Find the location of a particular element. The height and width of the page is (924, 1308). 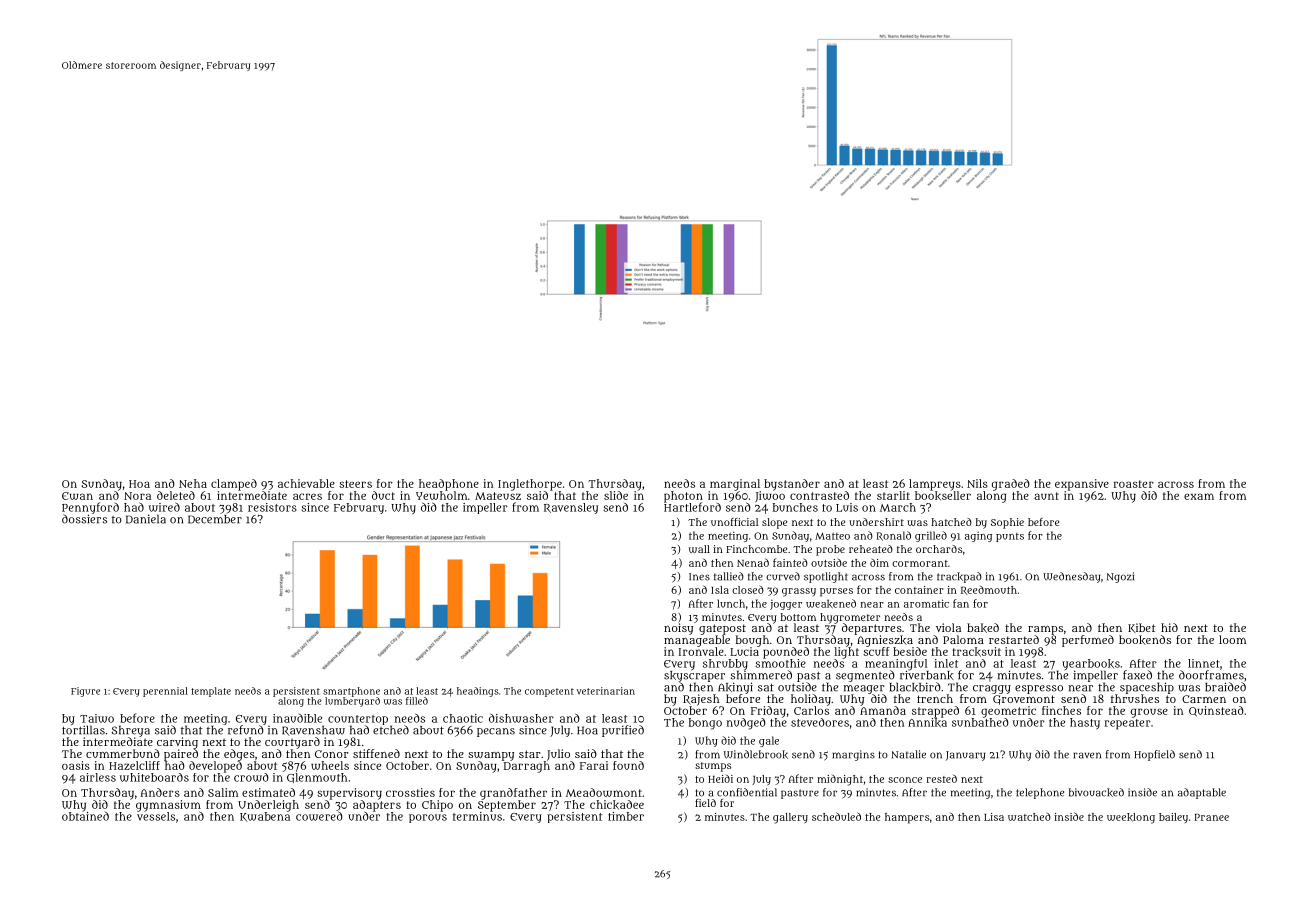

Hartleford is located at coordinates (692, 507).
